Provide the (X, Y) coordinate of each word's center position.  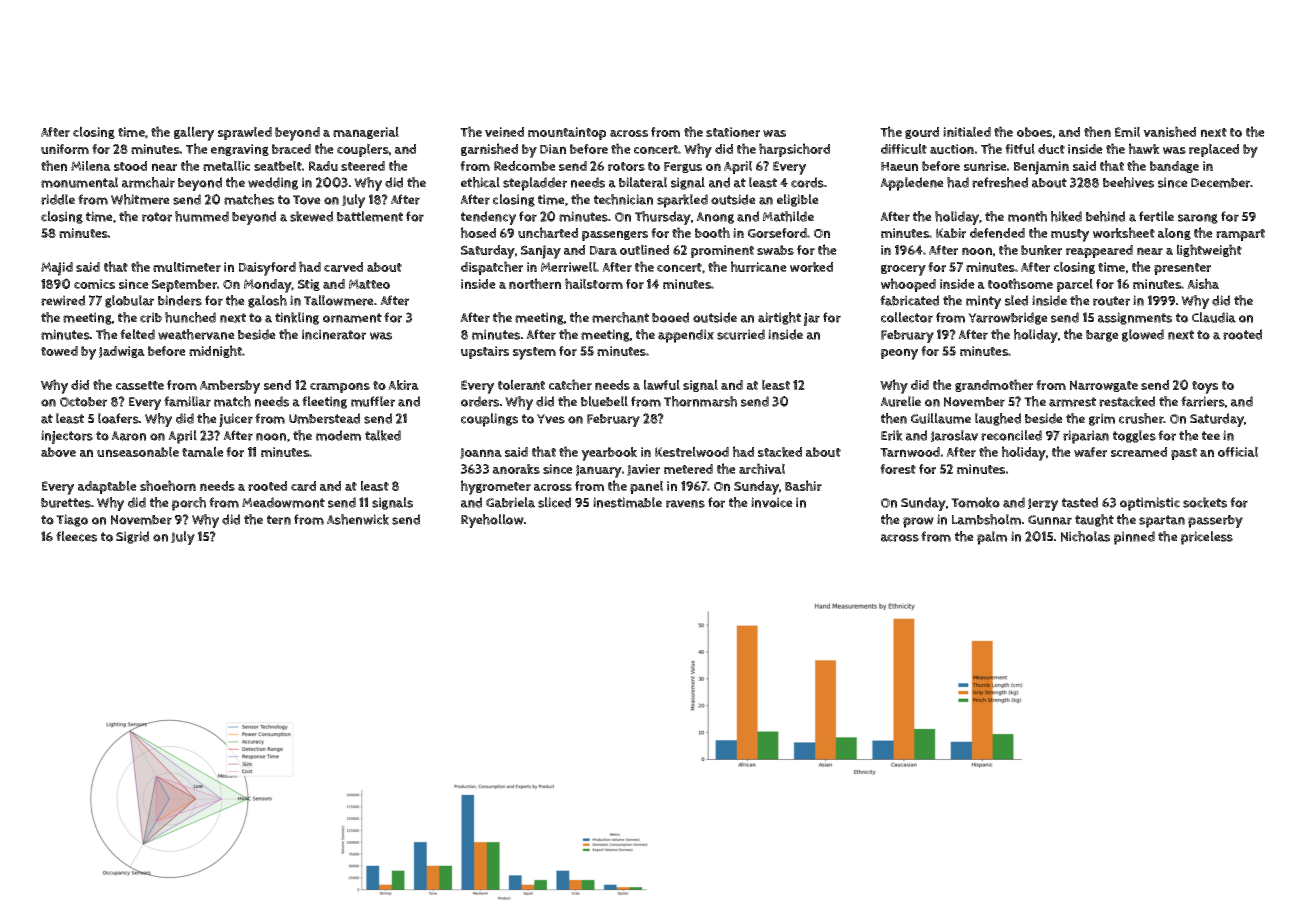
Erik (892, 435)
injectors (67, 437)
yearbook (609, 454)
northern (535, 283)
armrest (1072, 402)
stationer (733, 132)
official (1238, 451)
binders (180, 300)
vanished (1169, 131)
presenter (1182, 269)
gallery (194, 133)
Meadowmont (283, 502)
